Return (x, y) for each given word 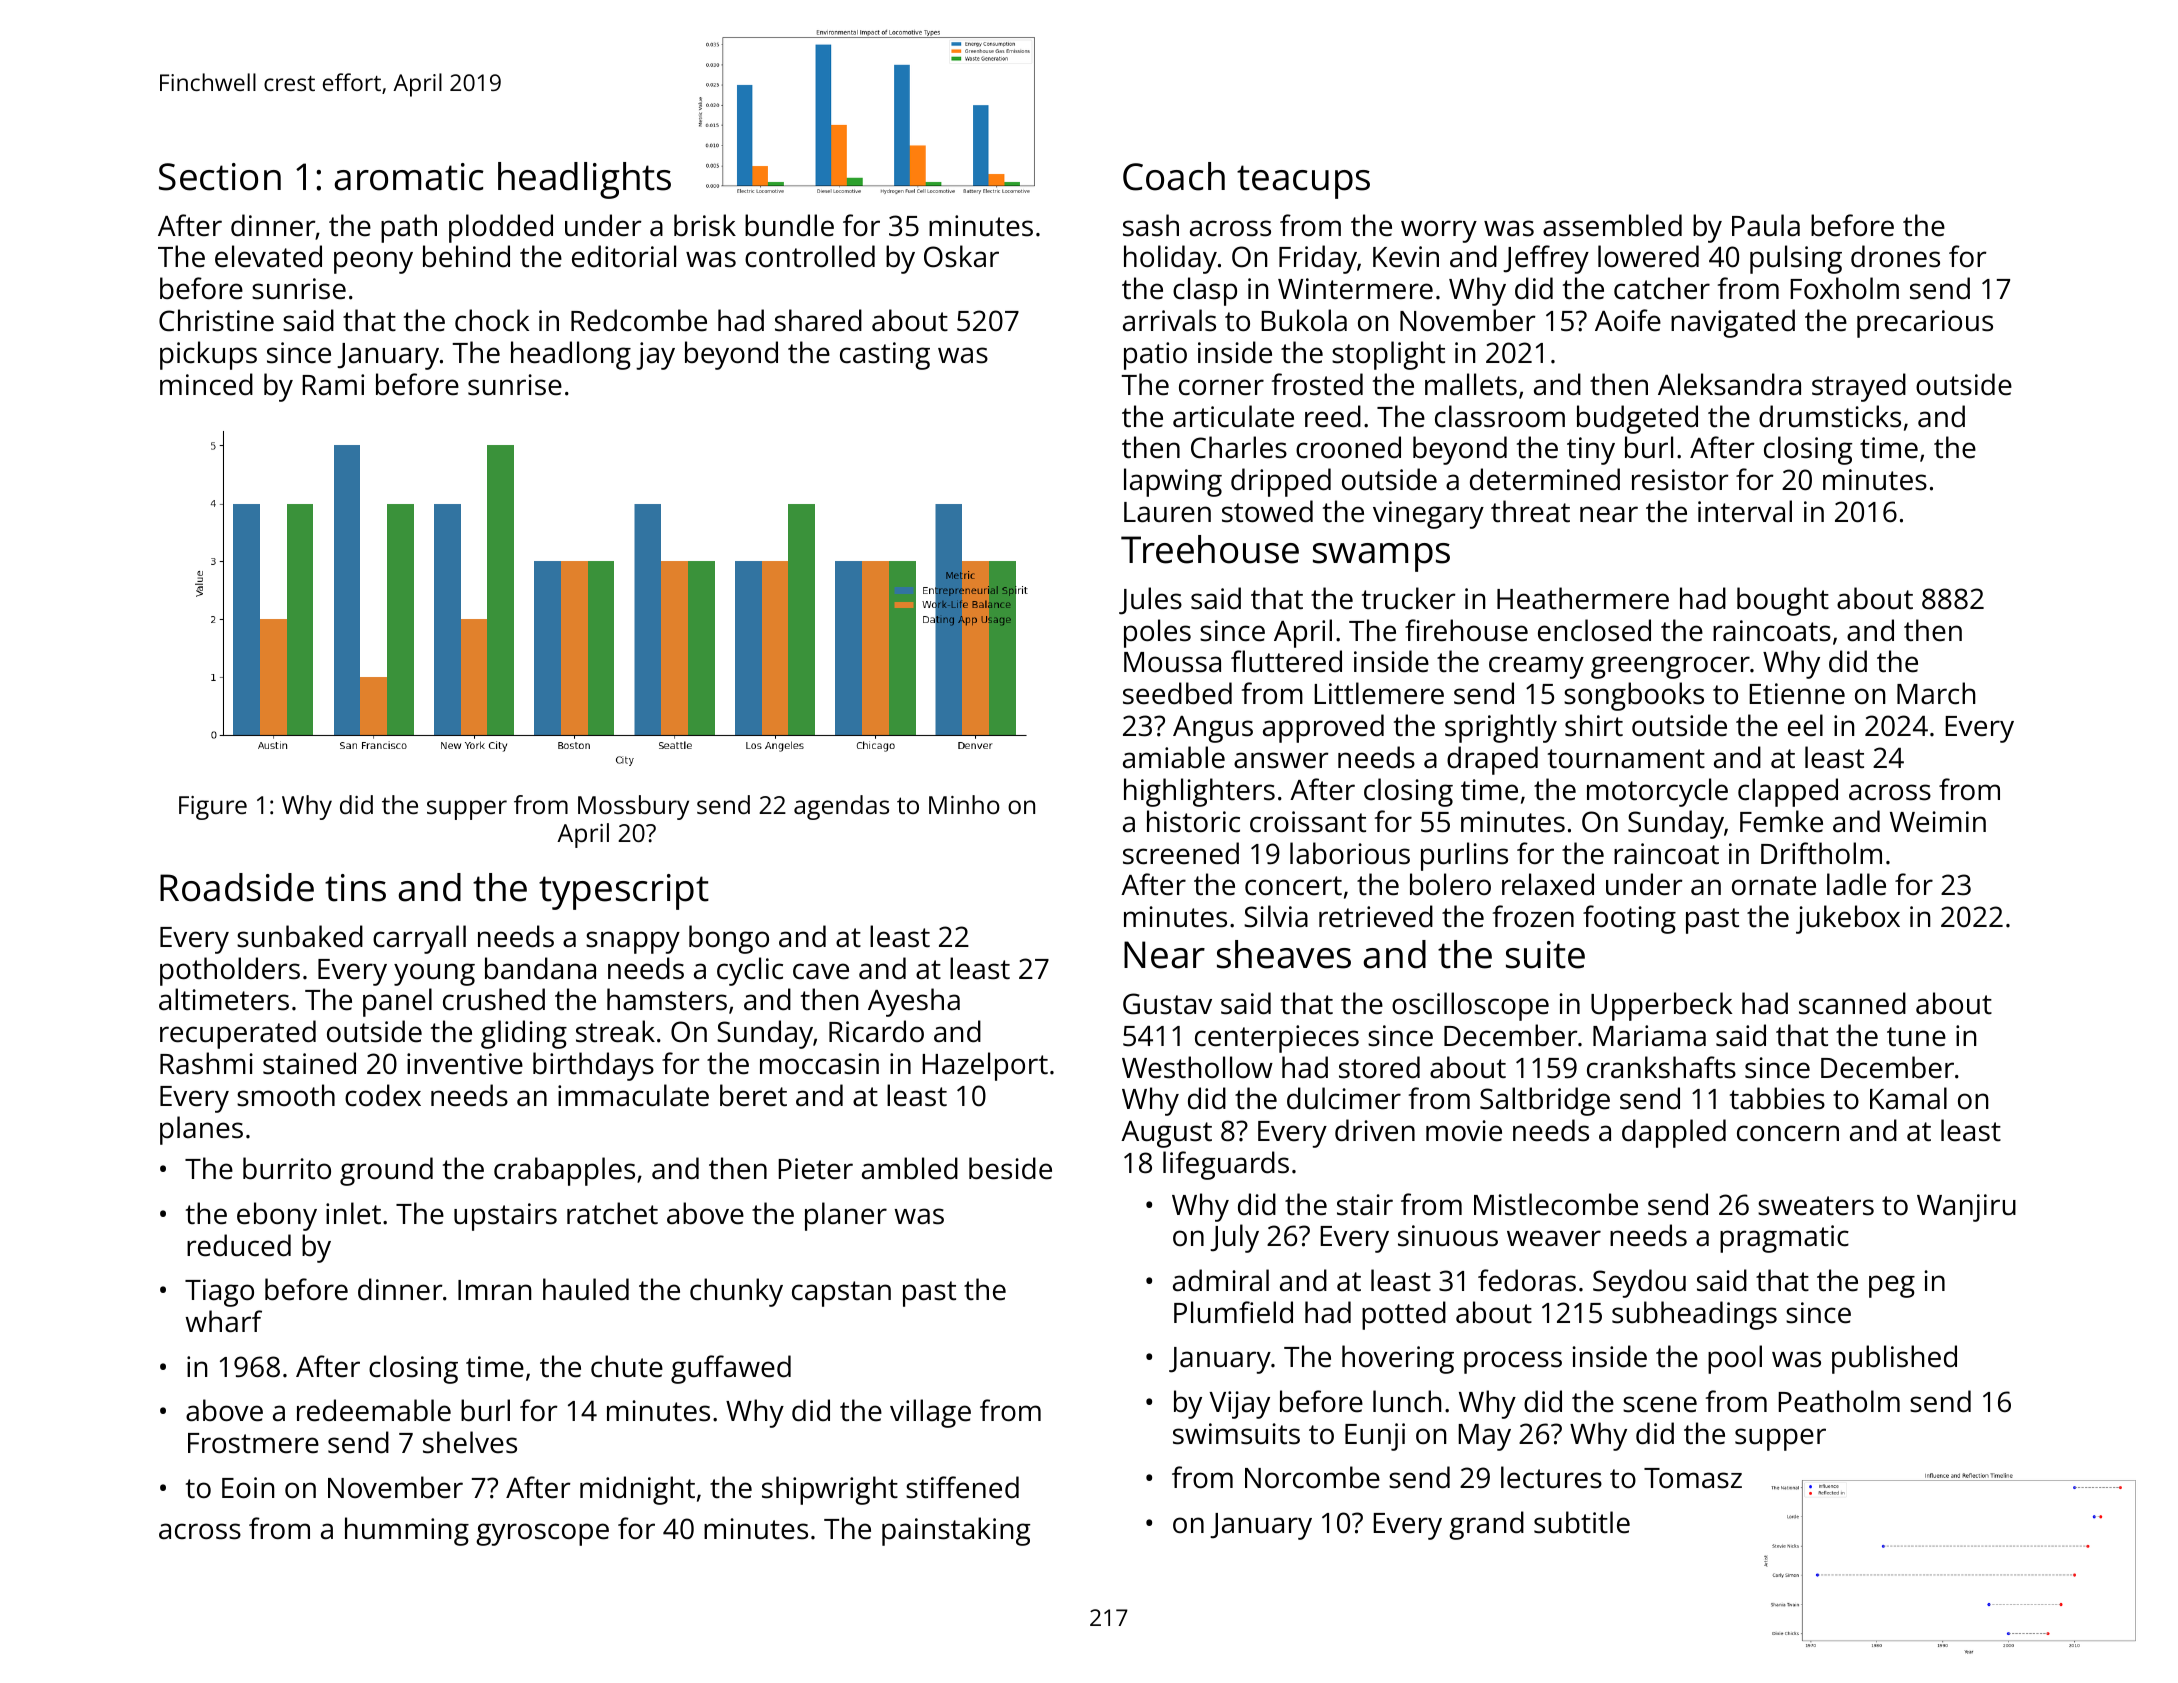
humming (407, 1531)
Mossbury (633, 807)
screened (1181, 853)
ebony (277, 1216)
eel (1805, 725)
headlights (584, 180)
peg (1892, 1286)
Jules (1150, 601)
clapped (1788, 792)
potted (1404, 1315)
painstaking (956, 1531)
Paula (1766, 225)
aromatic (409, 177)
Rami (333, 385)
